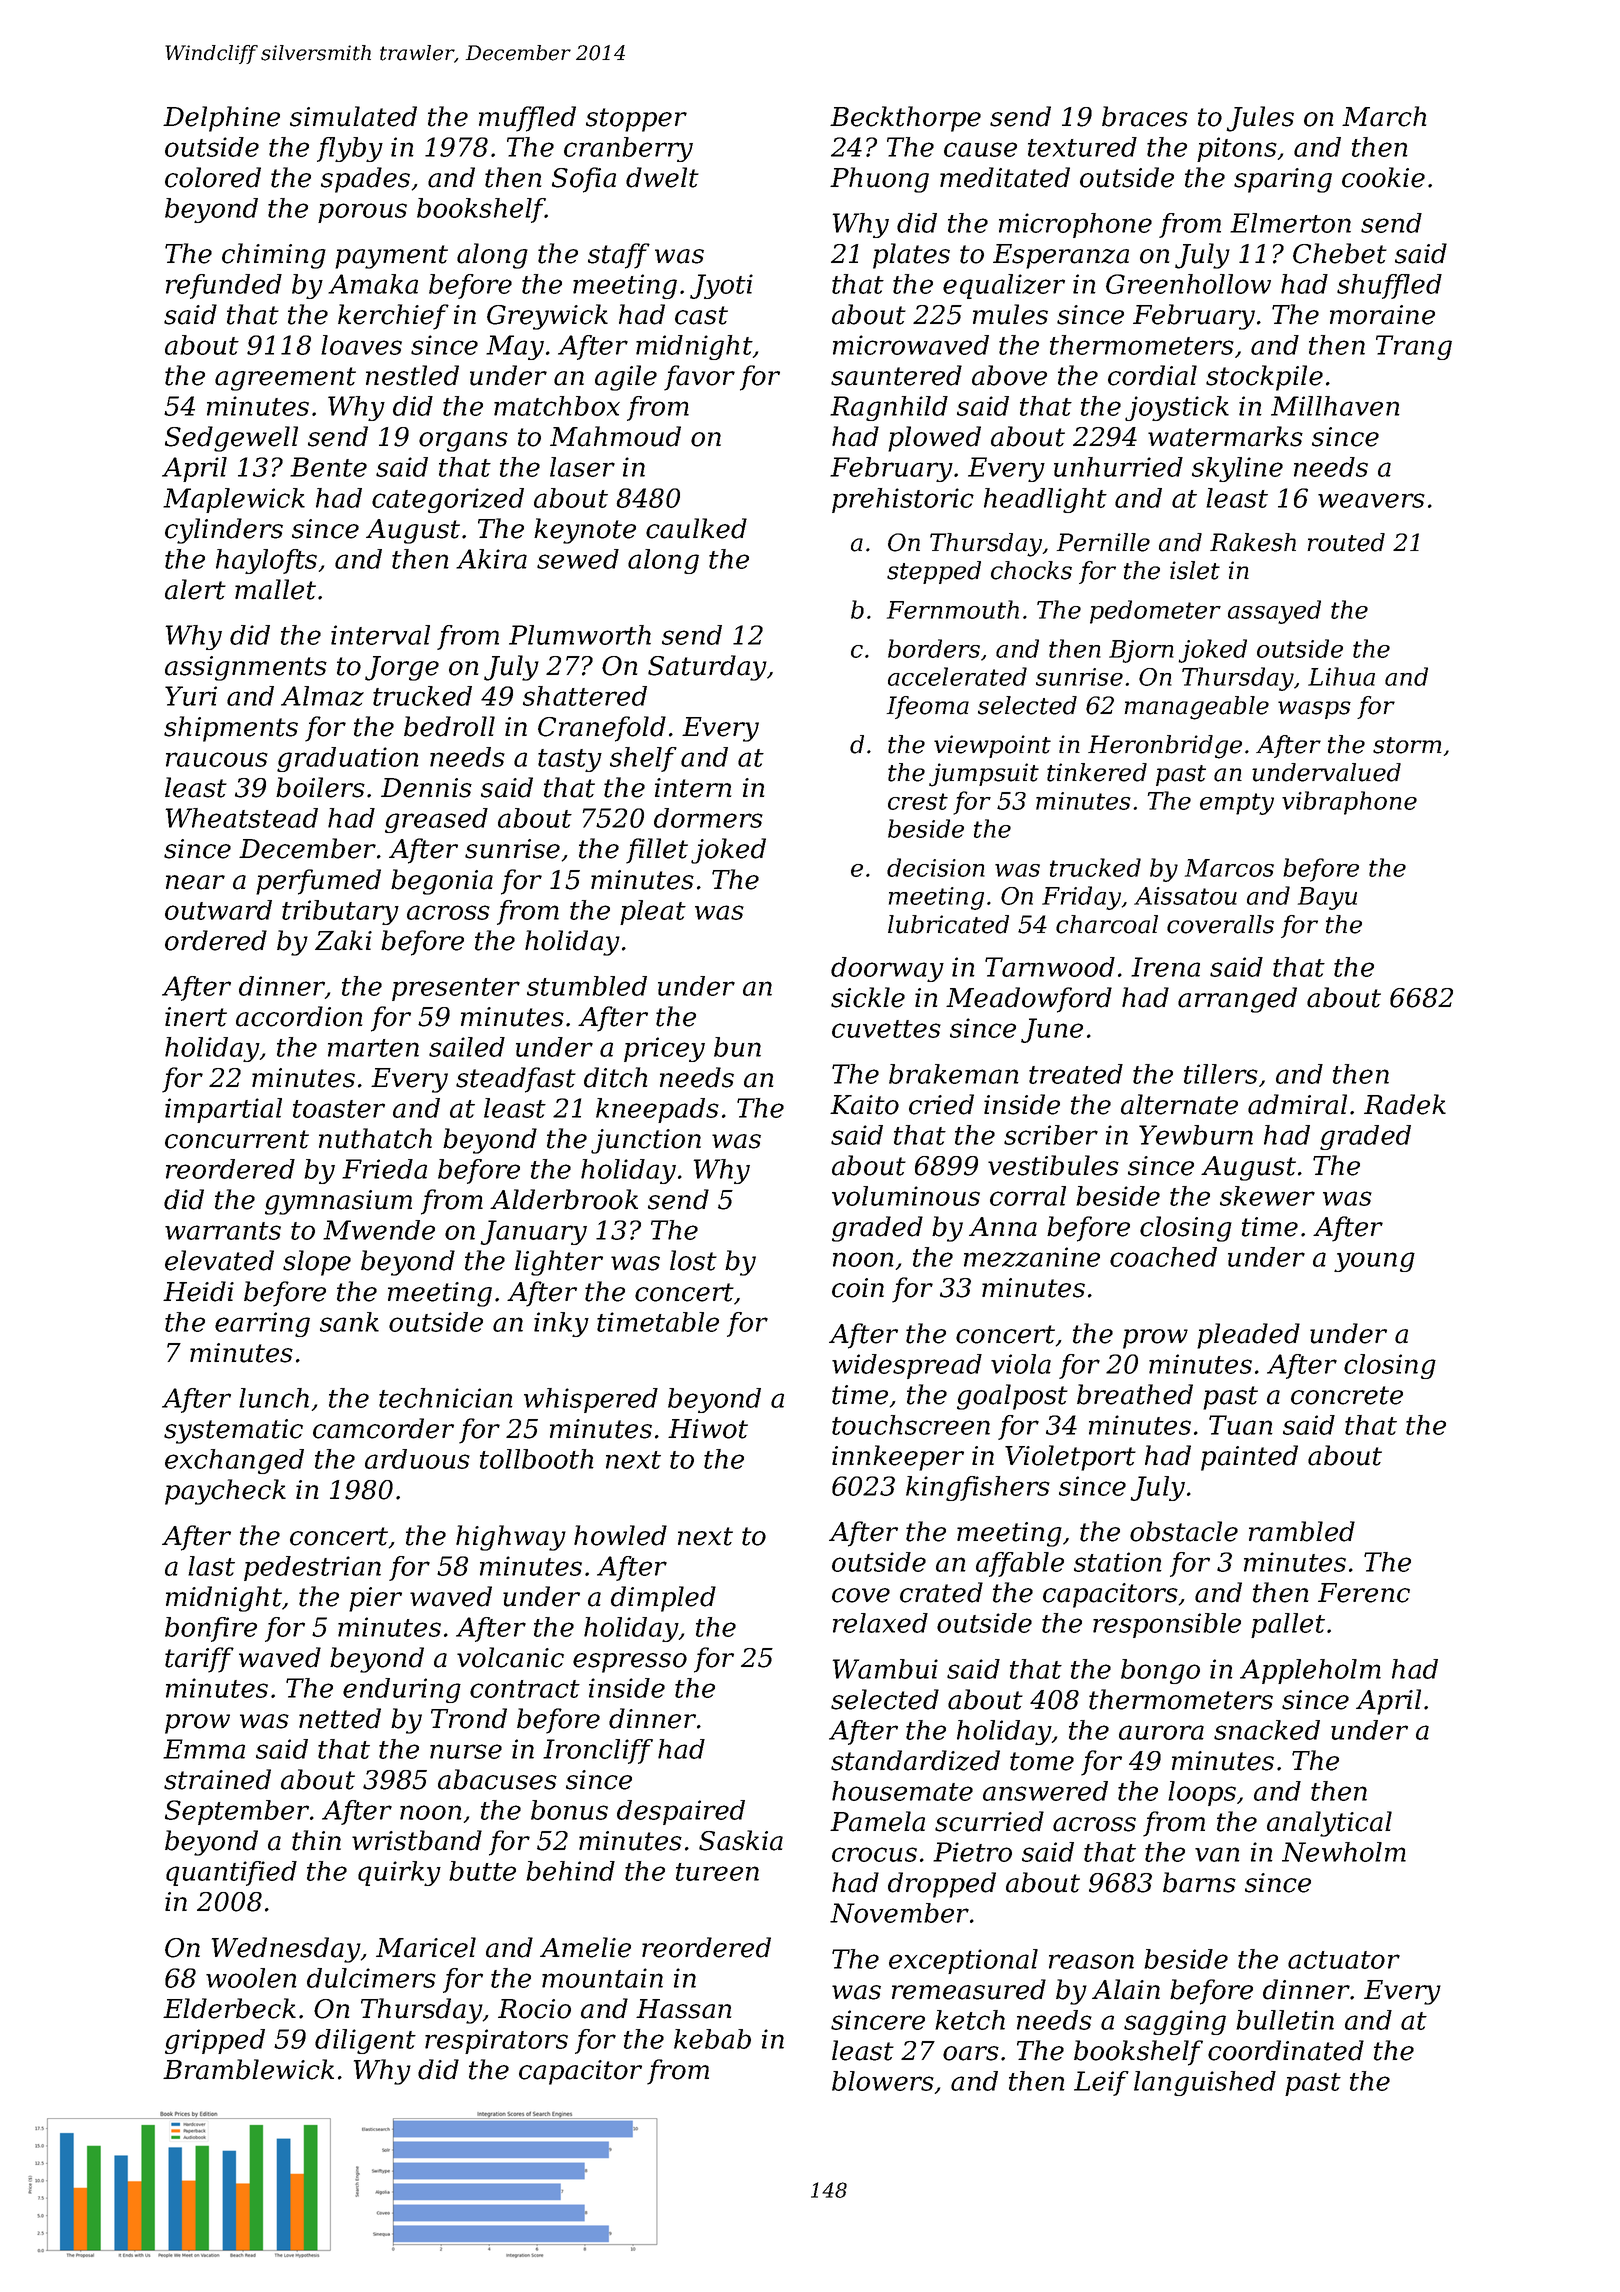 The height and width of the screenshot is (2292, 1620). What do you see at coordinates (898, 1458) in the screenshot?
I see `innkeeper` at bounding box center [898, 1458].
